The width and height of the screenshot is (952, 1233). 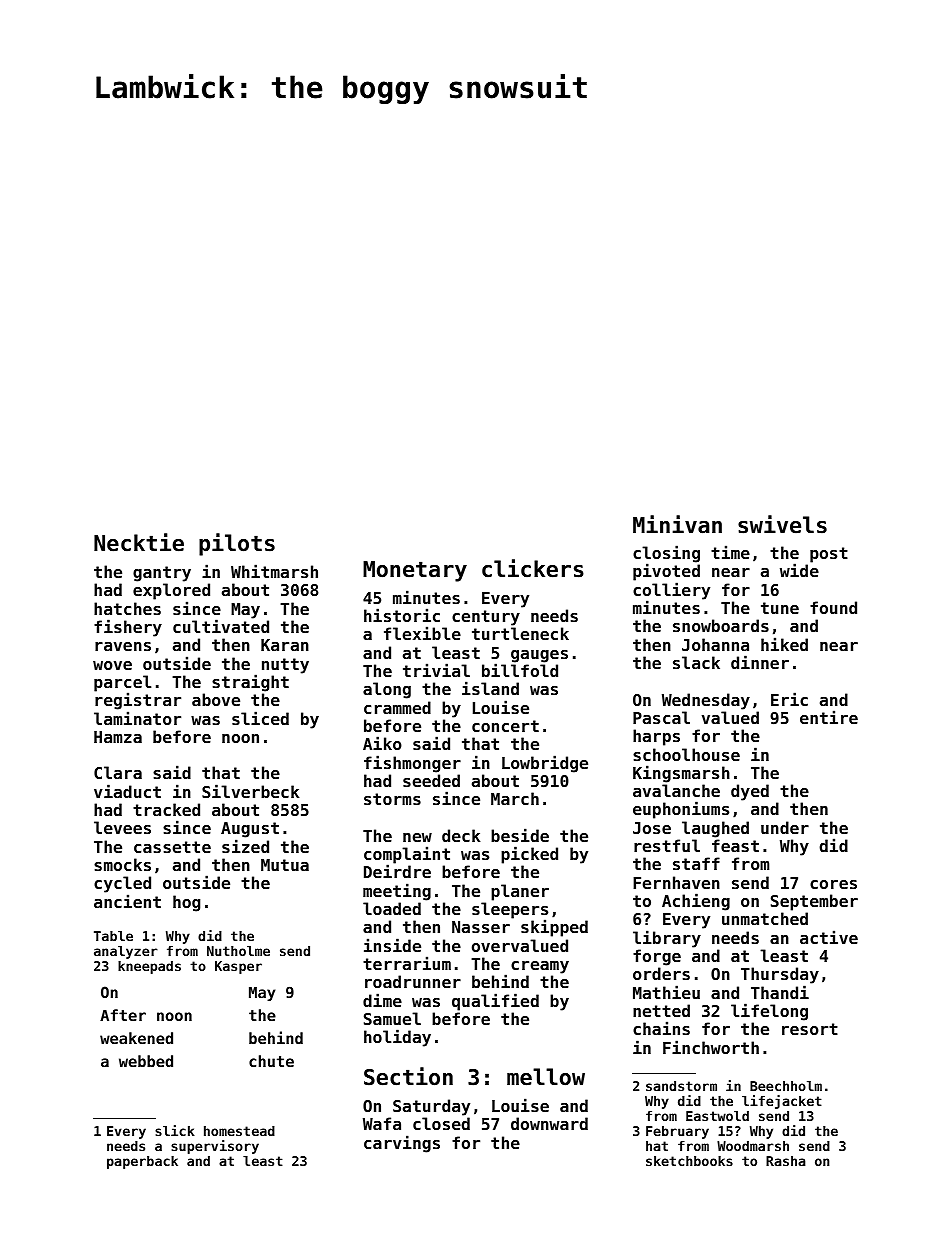 I want to click on gauges, so click(x=539, y=656).
